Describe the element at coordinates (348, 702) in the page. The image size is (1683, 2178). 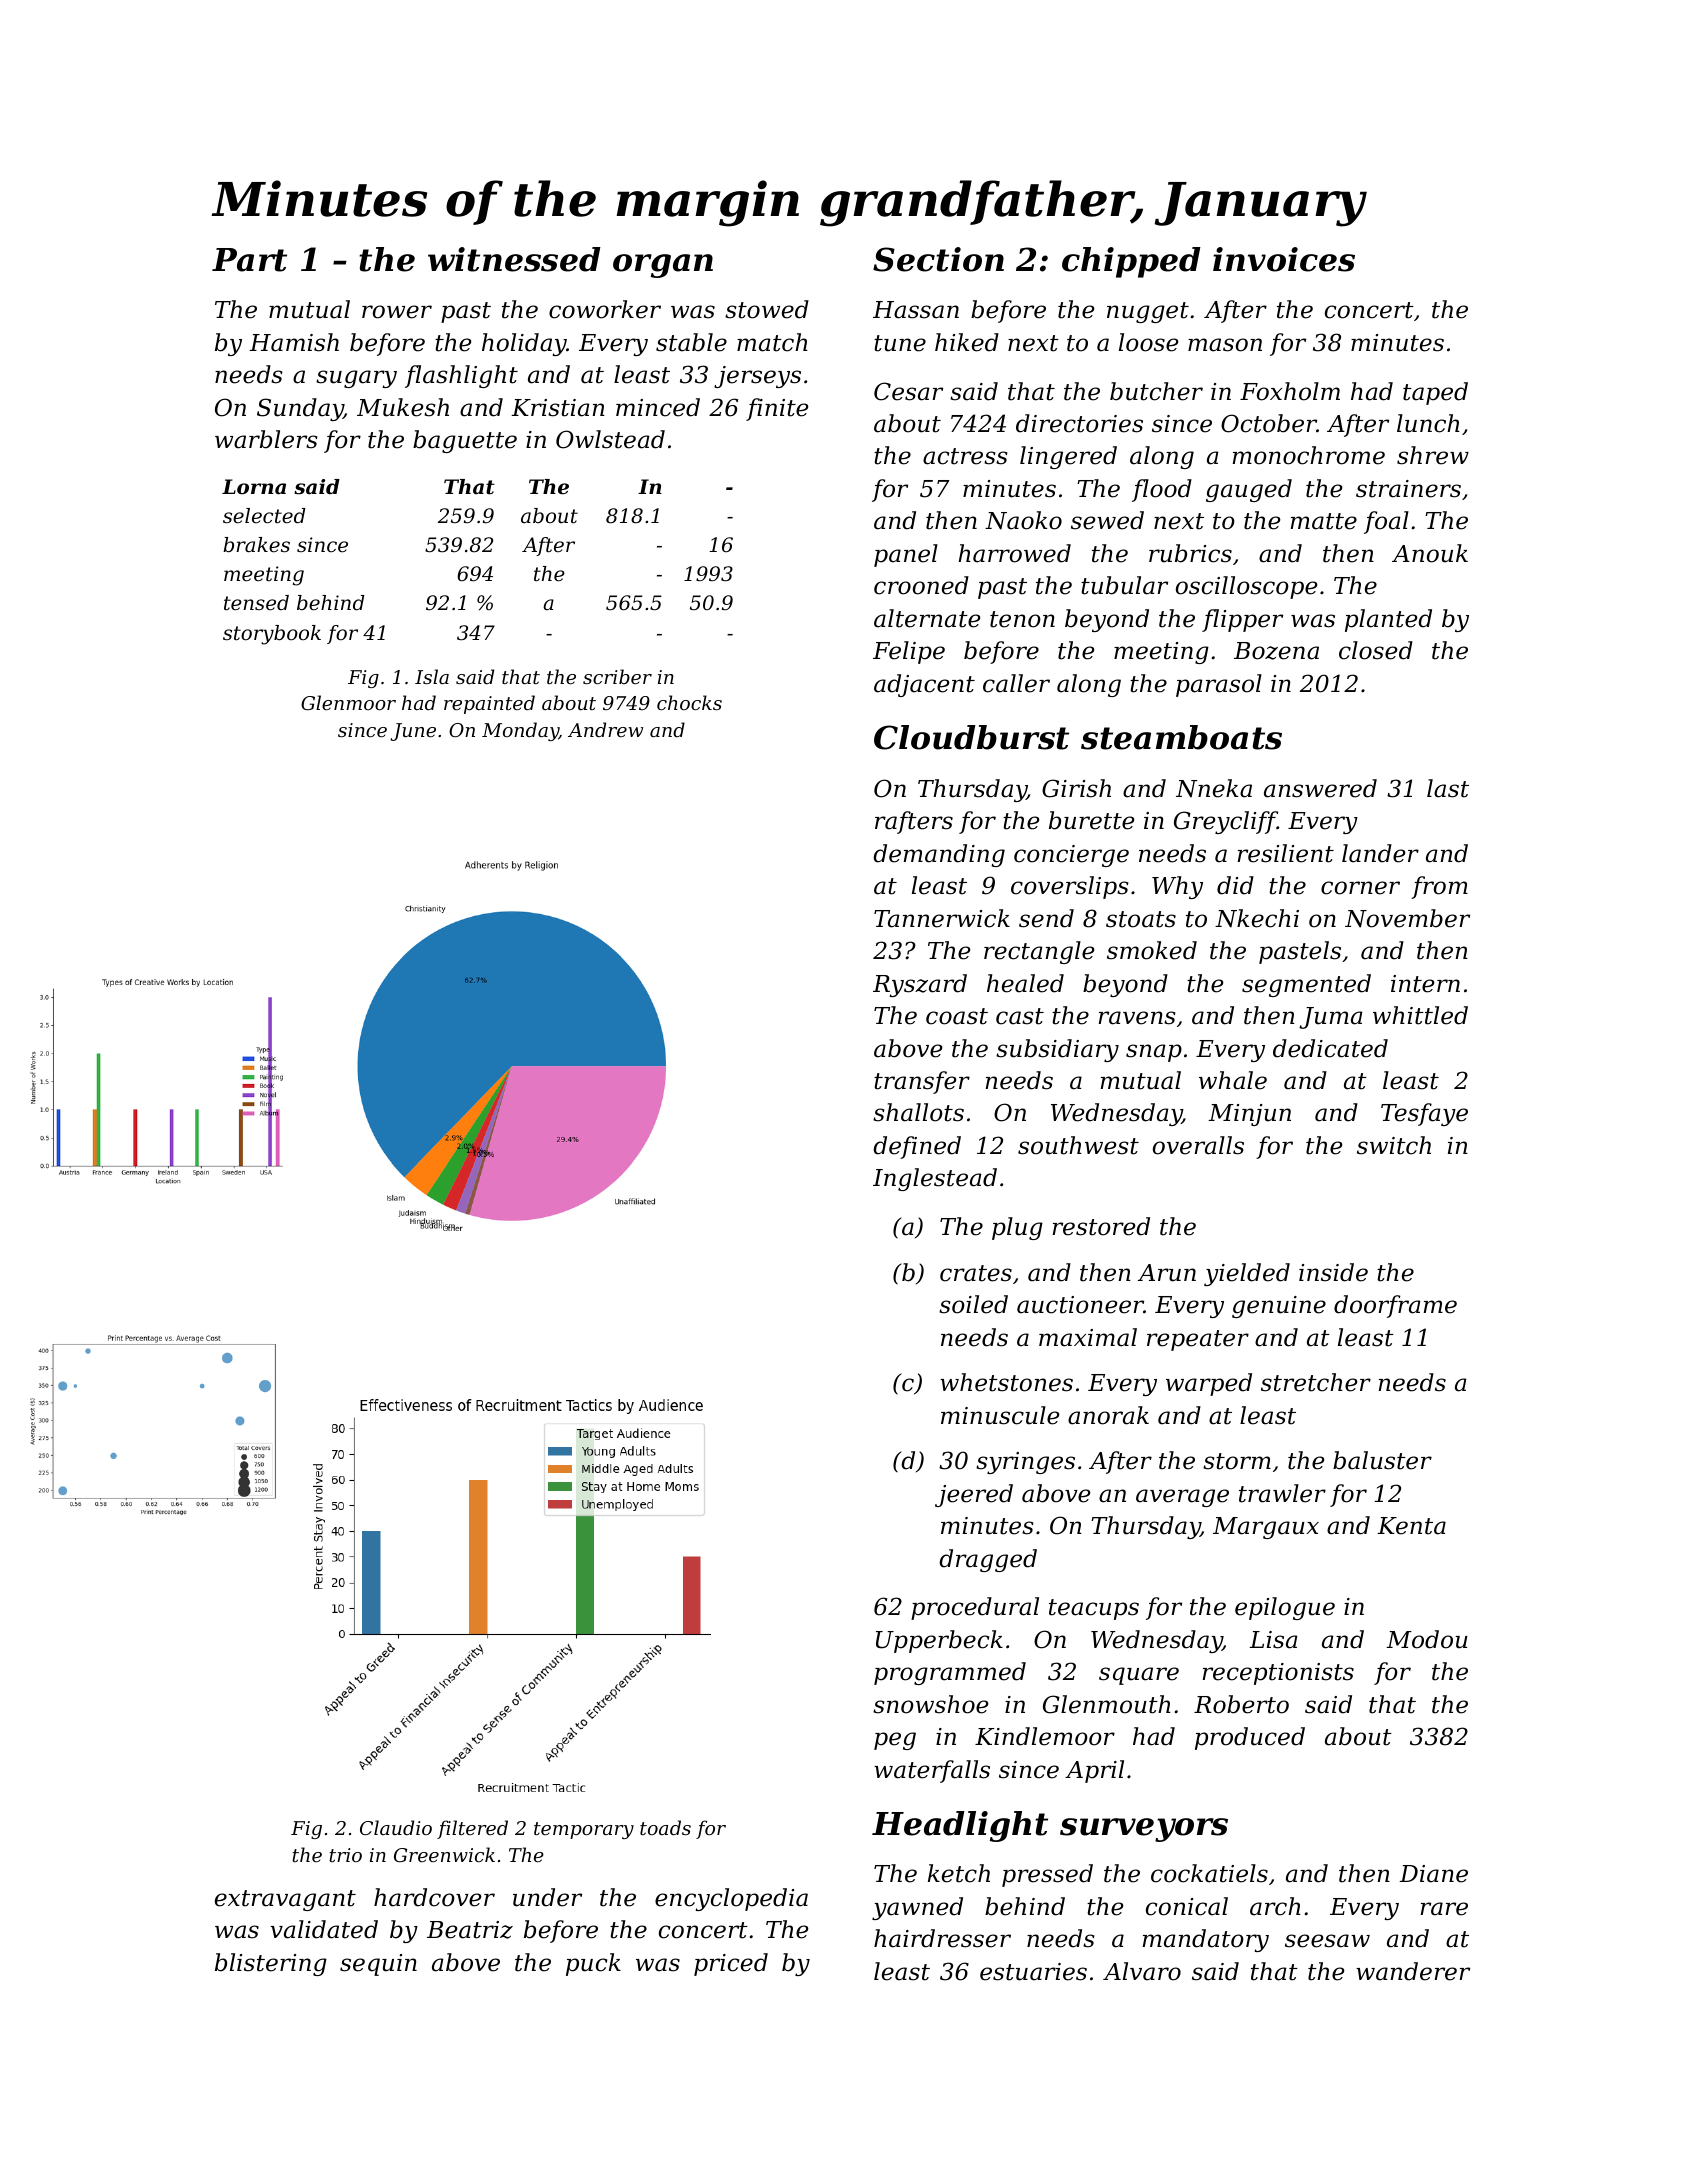
I see `Glenmoor` at that location.
